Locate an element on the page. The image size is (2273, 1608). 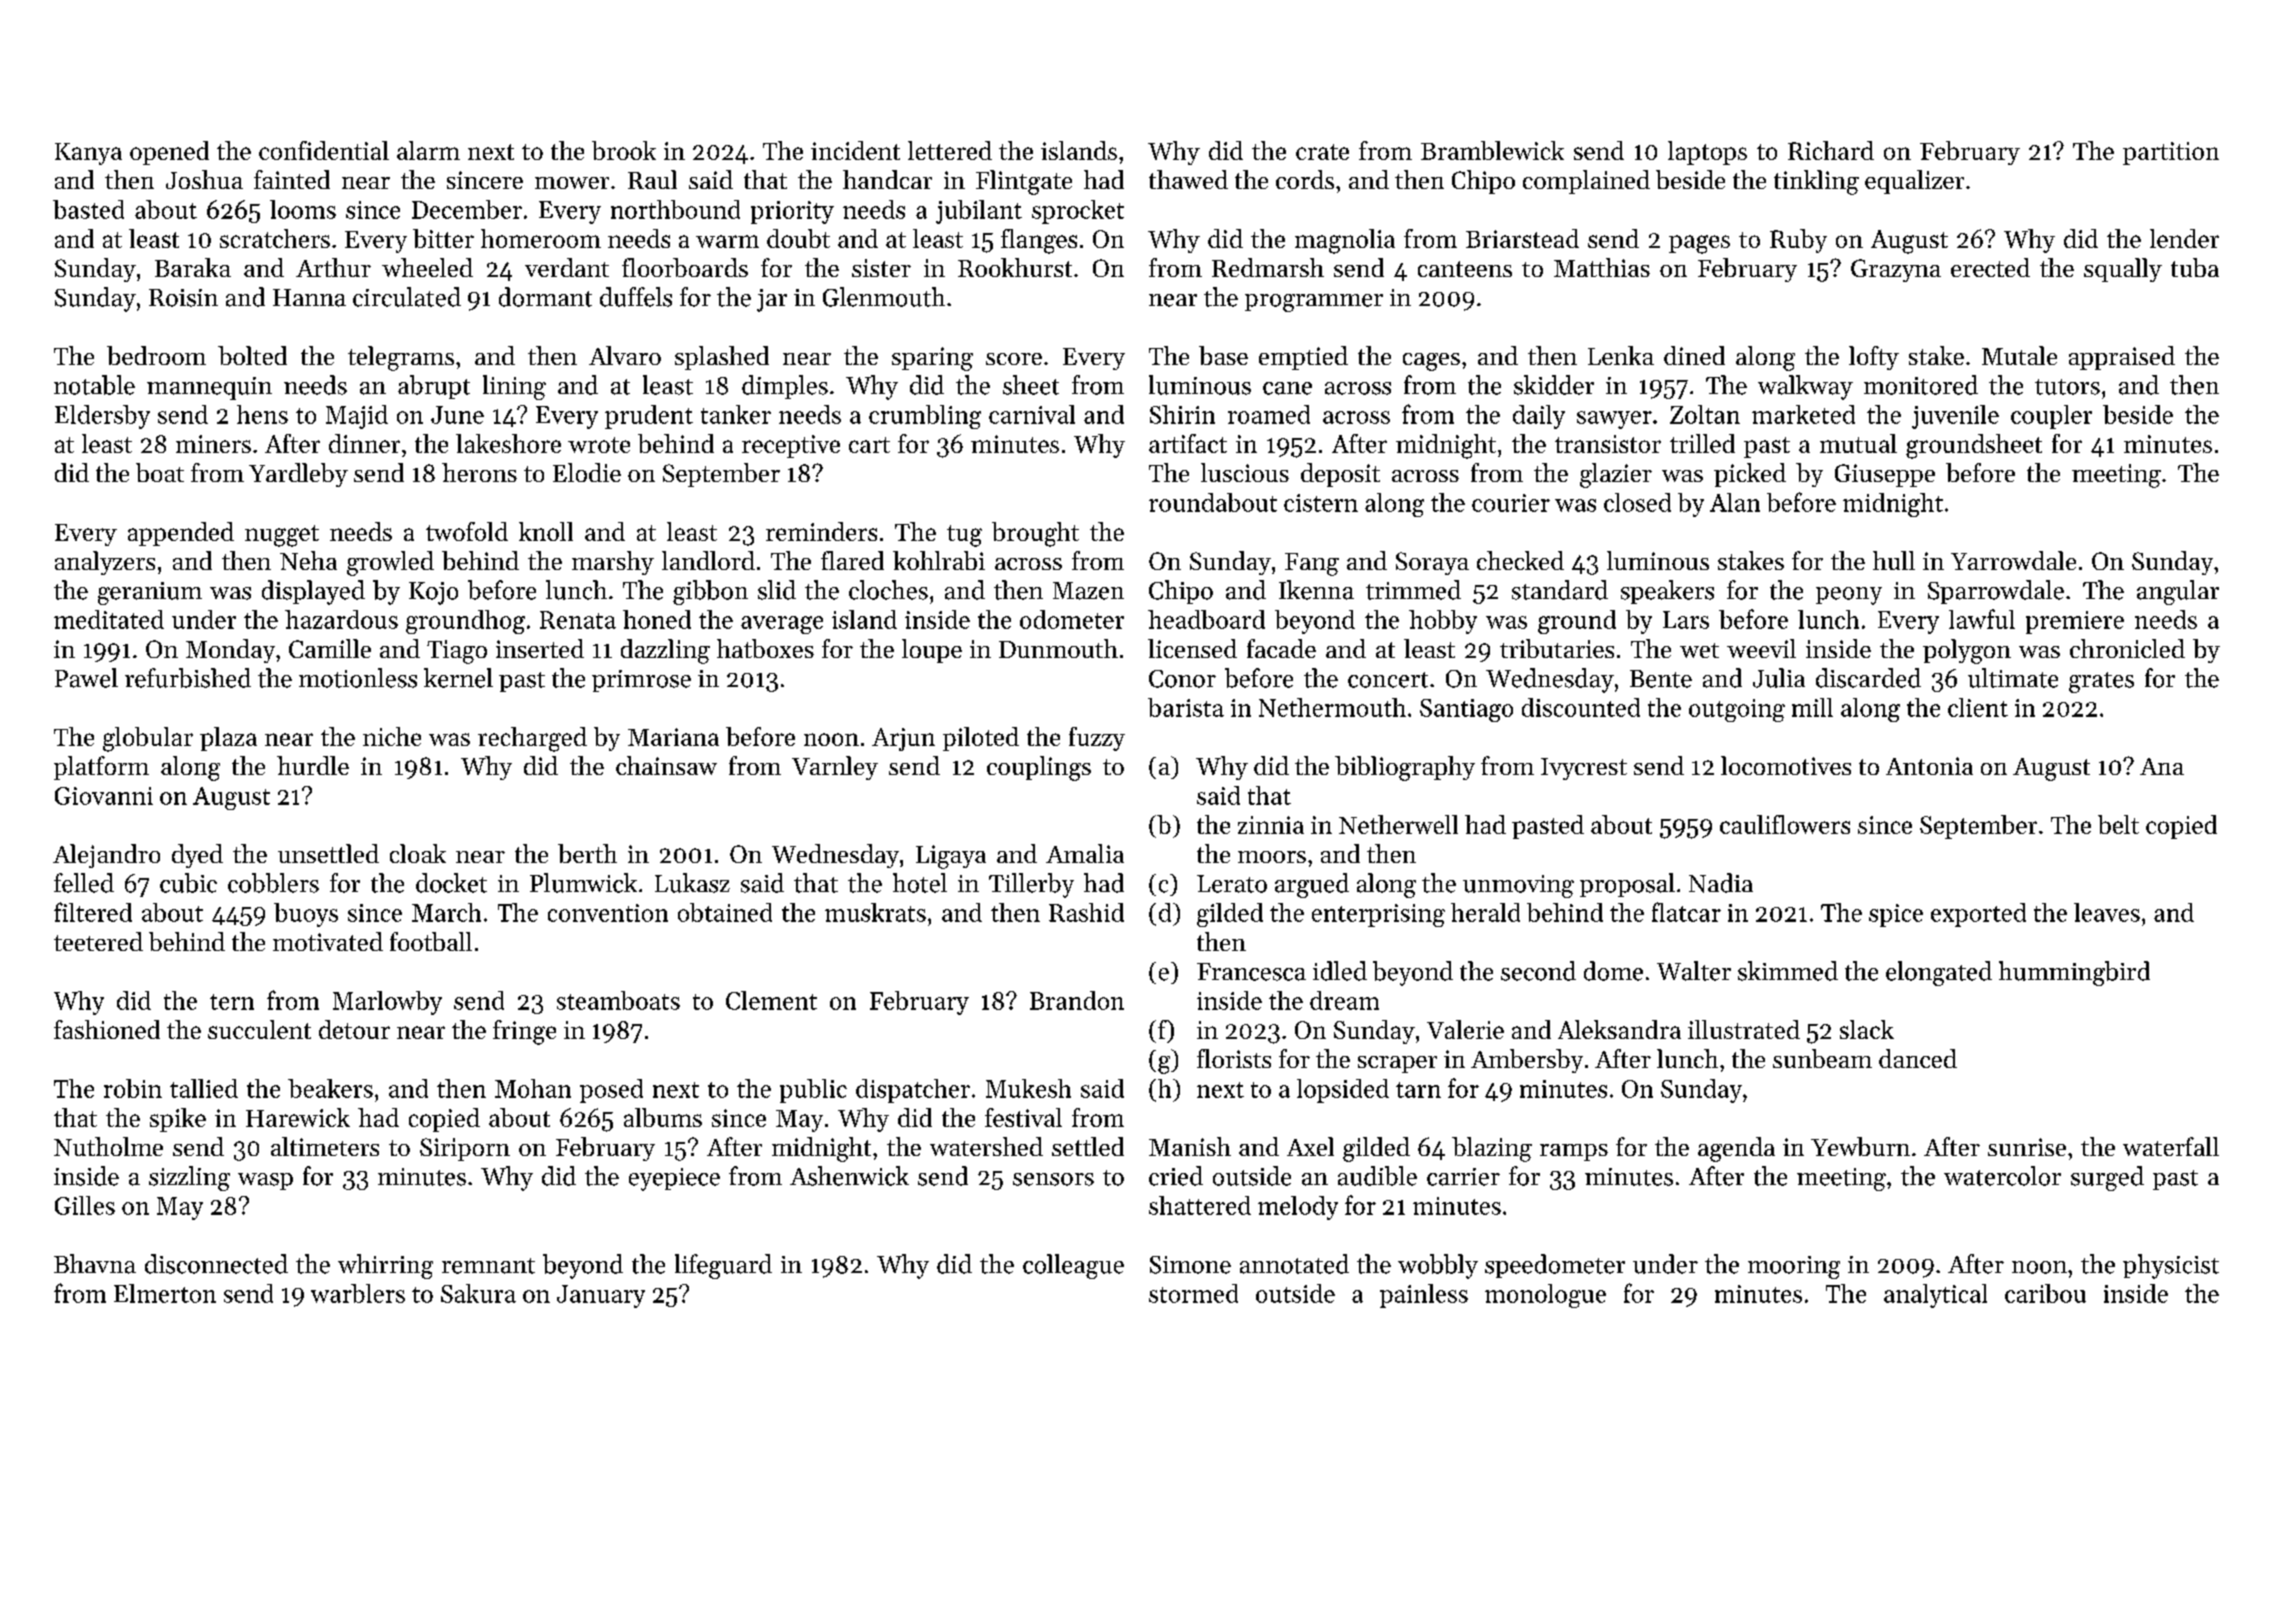
bitter is located at coordinates (443, 238).
